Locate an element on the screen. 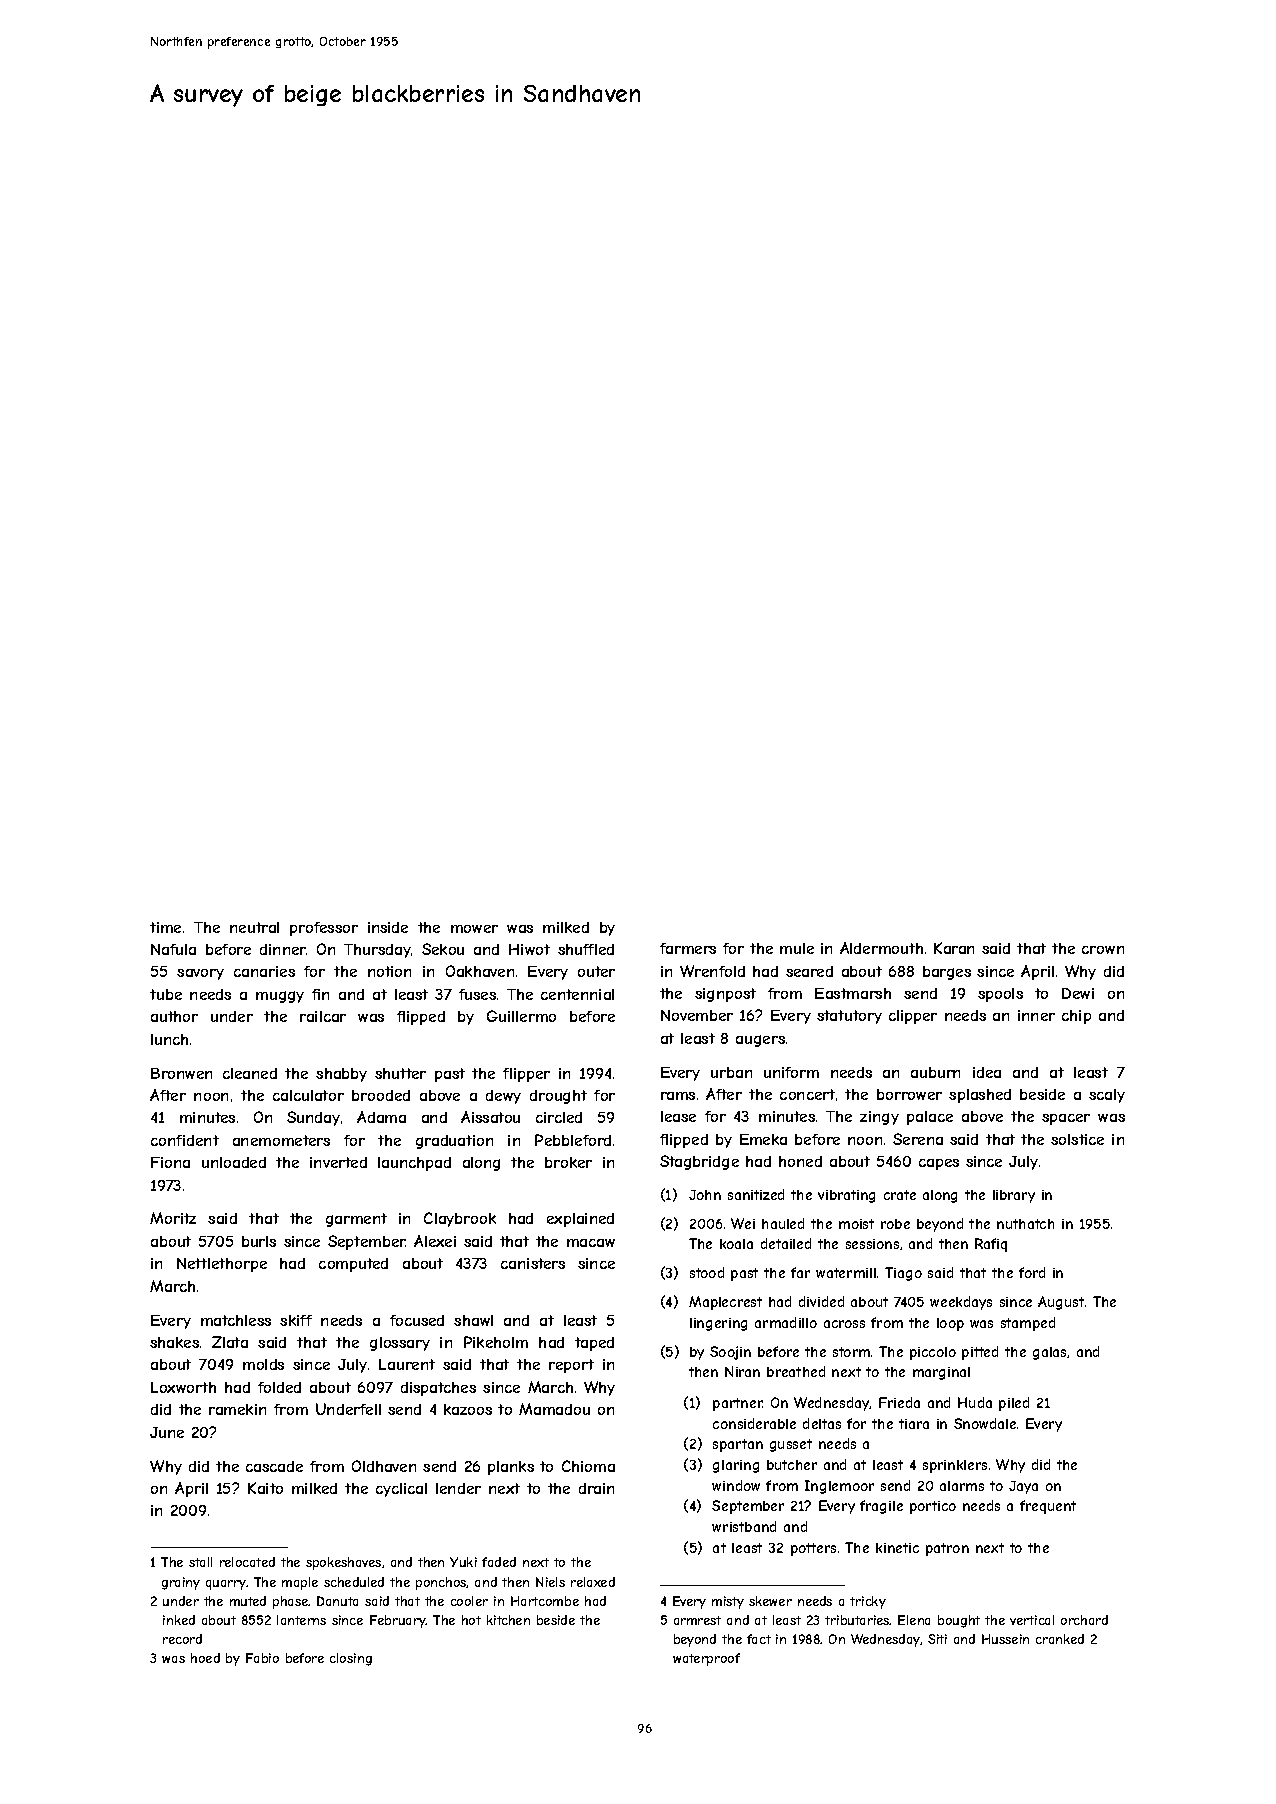 The image size is (1276, 1804). crown is located at coordinates (1103, 950).
